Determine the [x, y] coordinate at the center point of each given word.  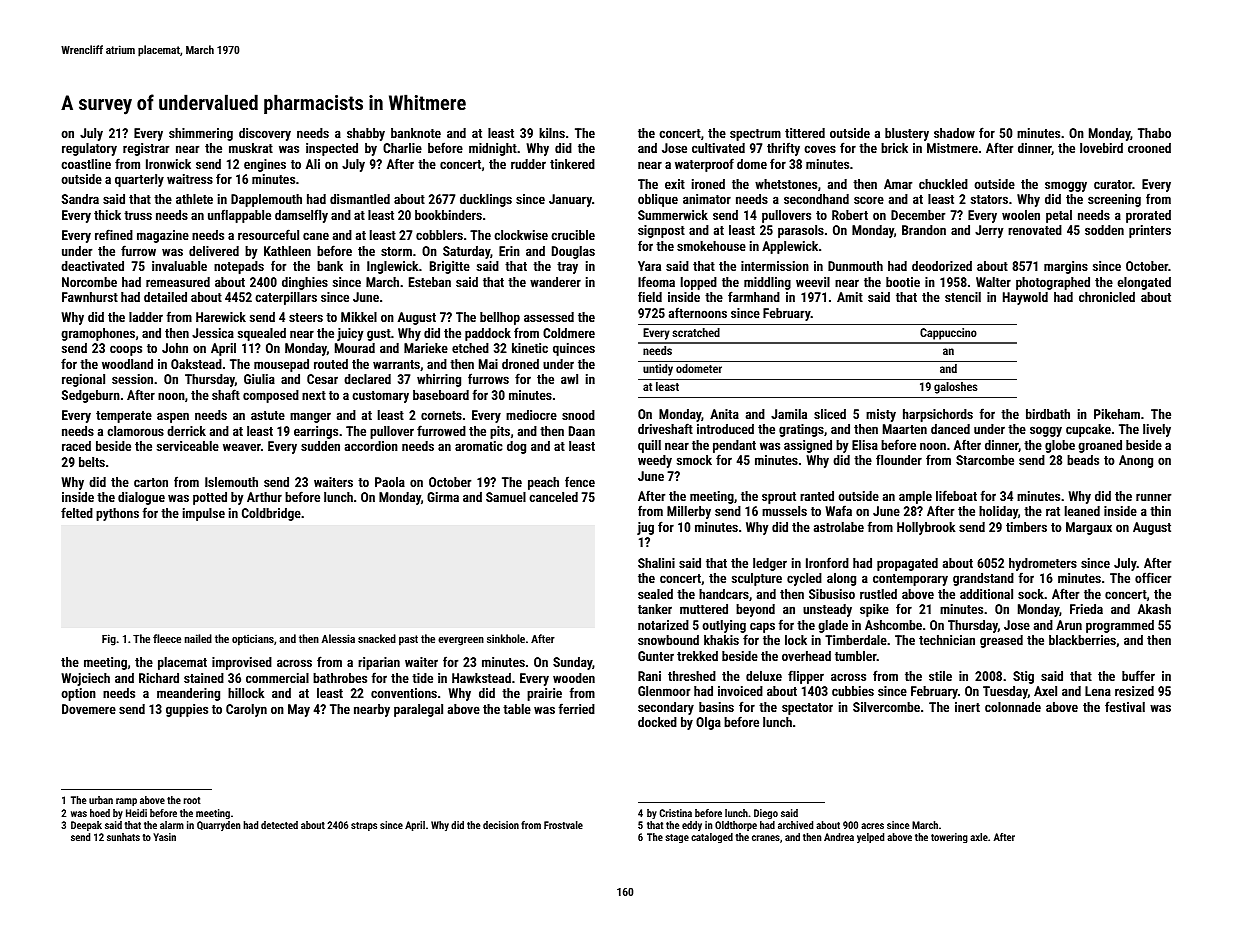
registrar [146, 149]
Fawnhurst [90, 297]
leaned [1082, 511]
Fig [109, 640]
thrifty [783, 149]
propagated [907, 564]
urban [101, 800]
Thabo [1154, 133]
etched [470, 348]
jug [645, 528]
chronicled [1107, 297]
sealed [655, 594]
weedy [655, 461]
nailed [198, 638]
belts [92, 462]
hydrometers [1043, 564]
